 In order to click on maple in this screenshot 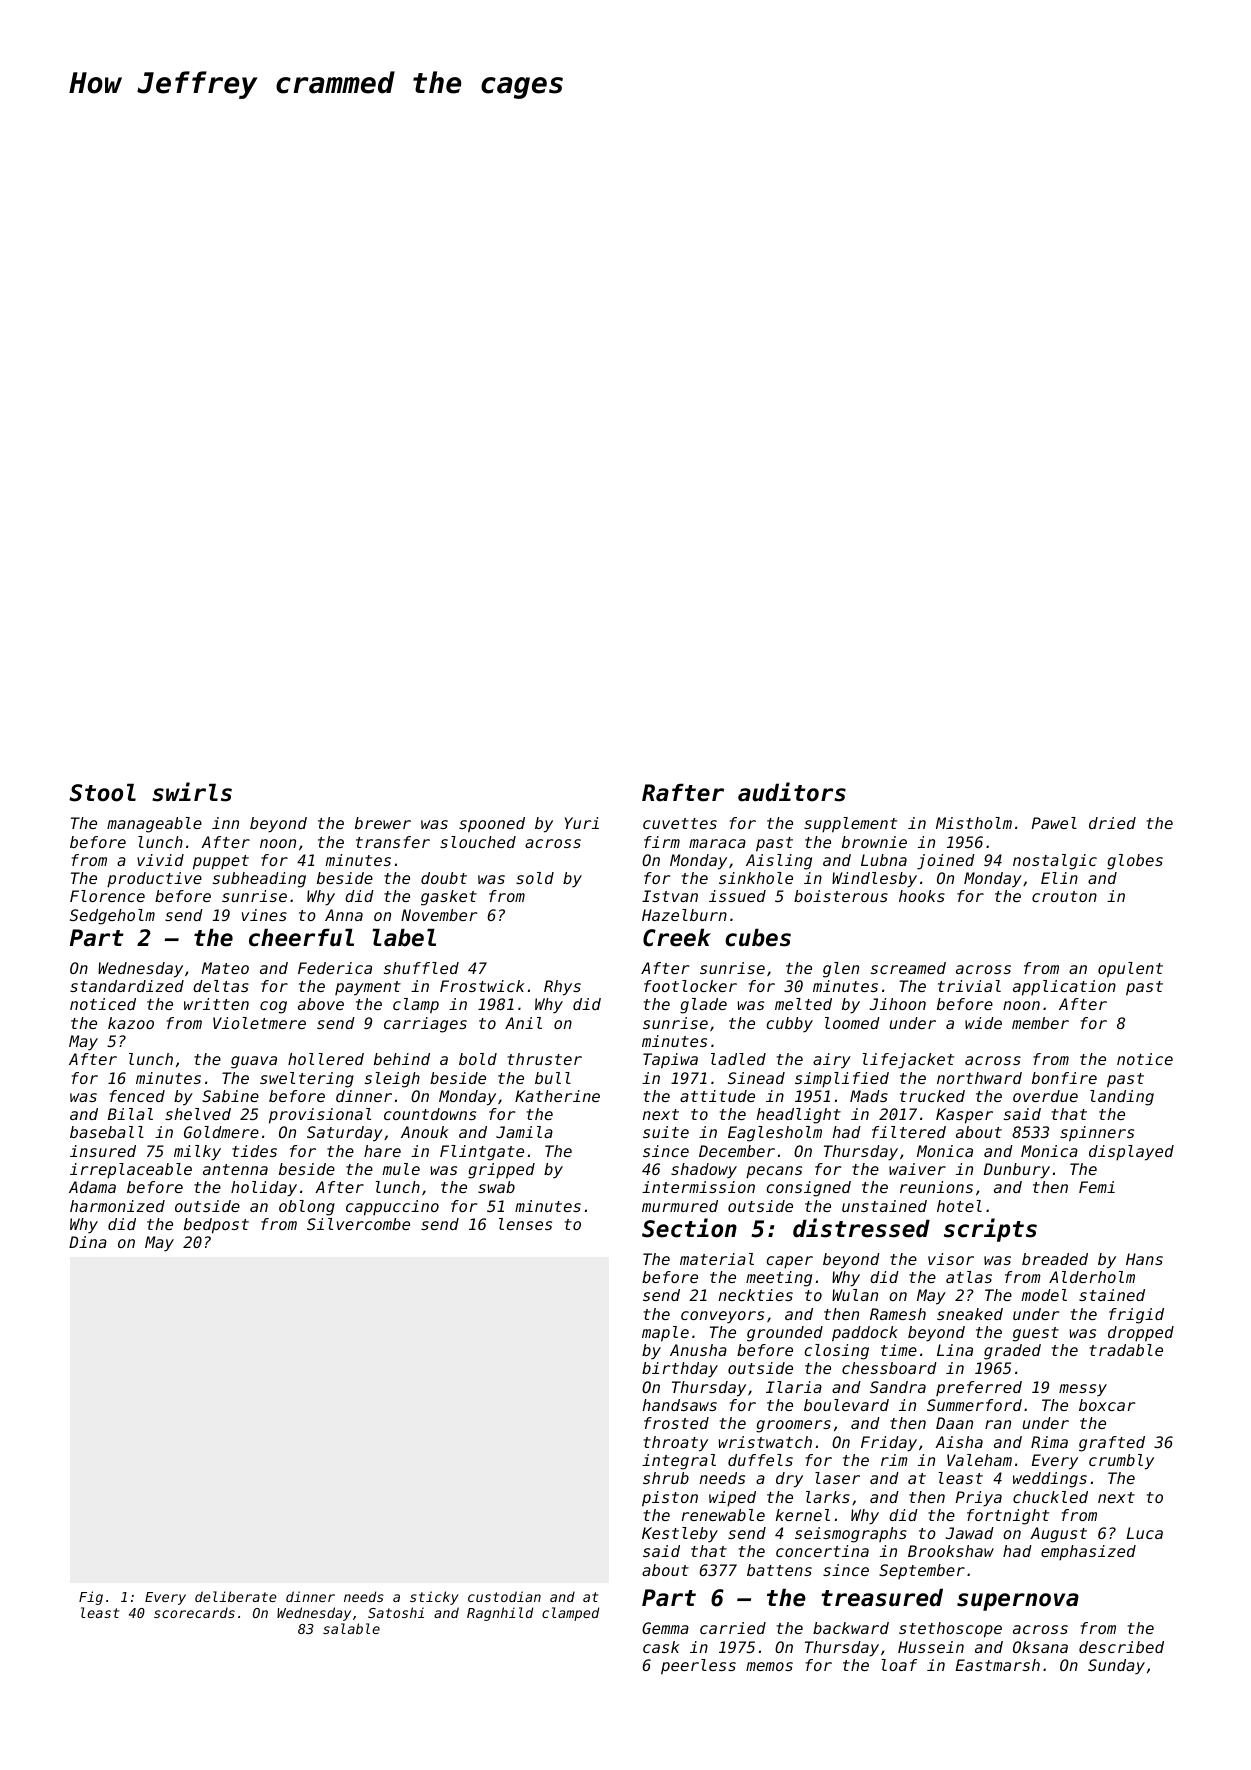, I will do `click(665, 1334)`.
